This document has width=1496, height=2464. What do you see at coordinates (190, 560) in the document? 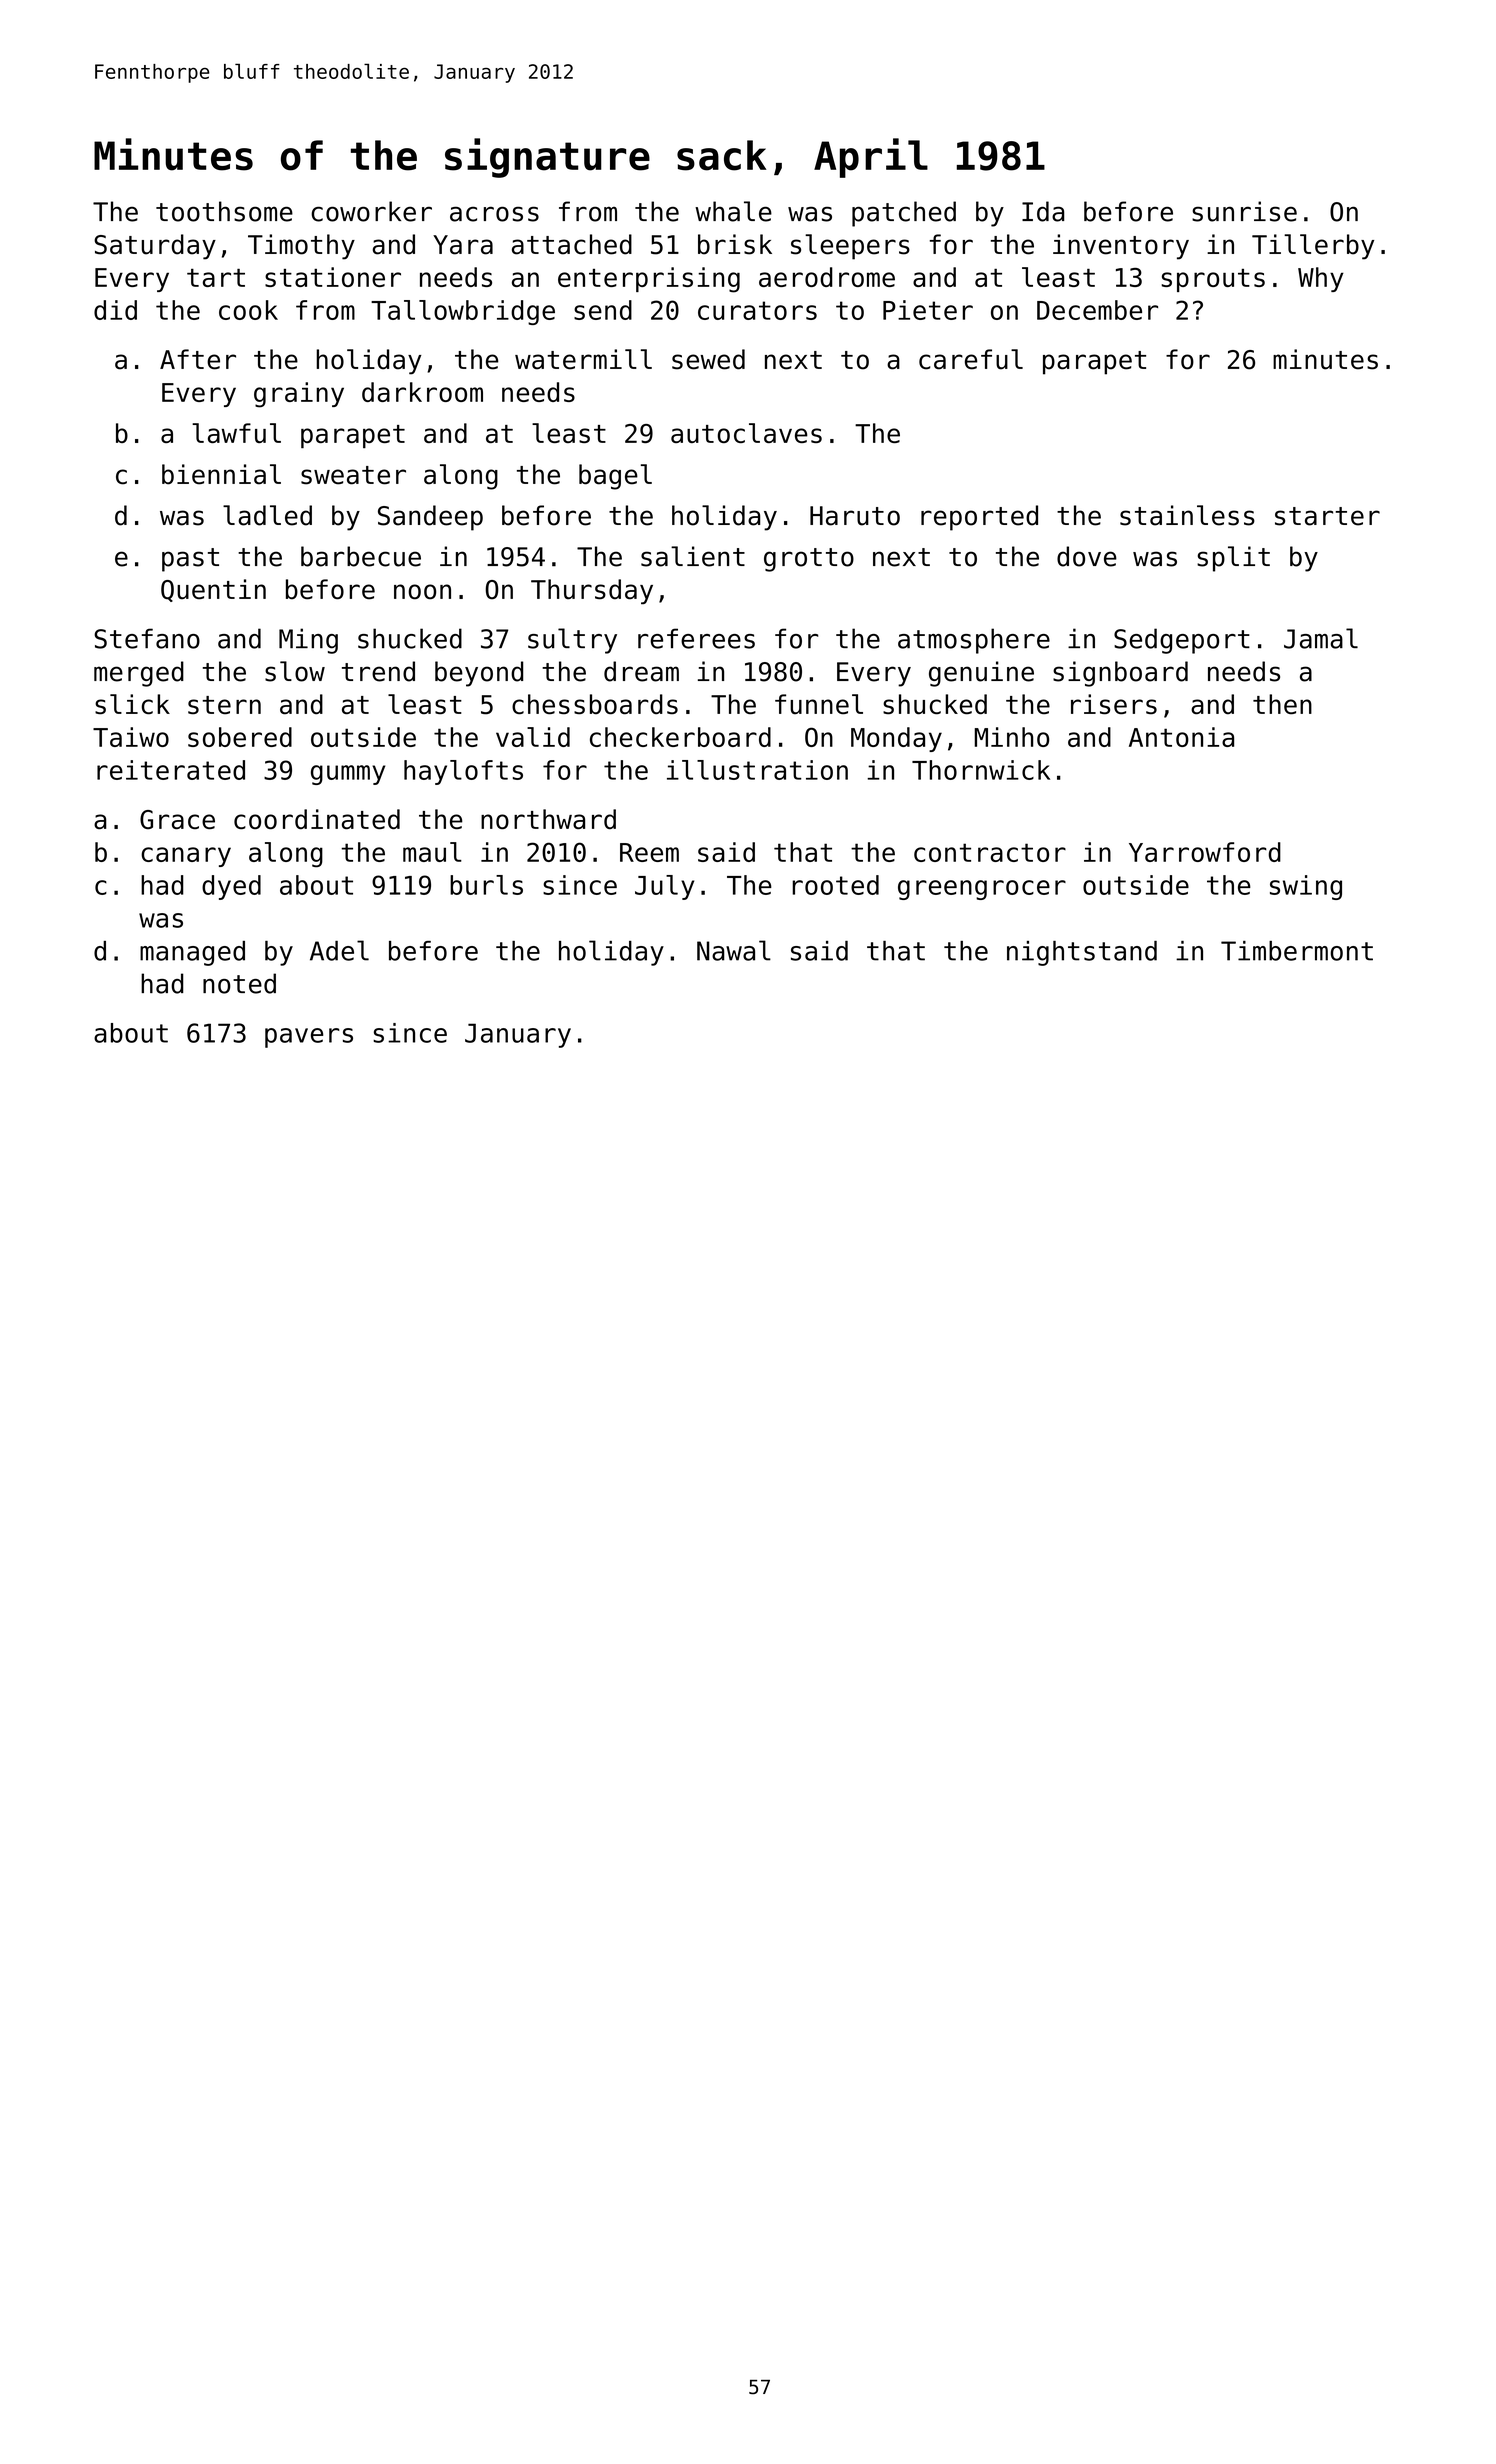
I see `past` at bounding box center [190, 560].
